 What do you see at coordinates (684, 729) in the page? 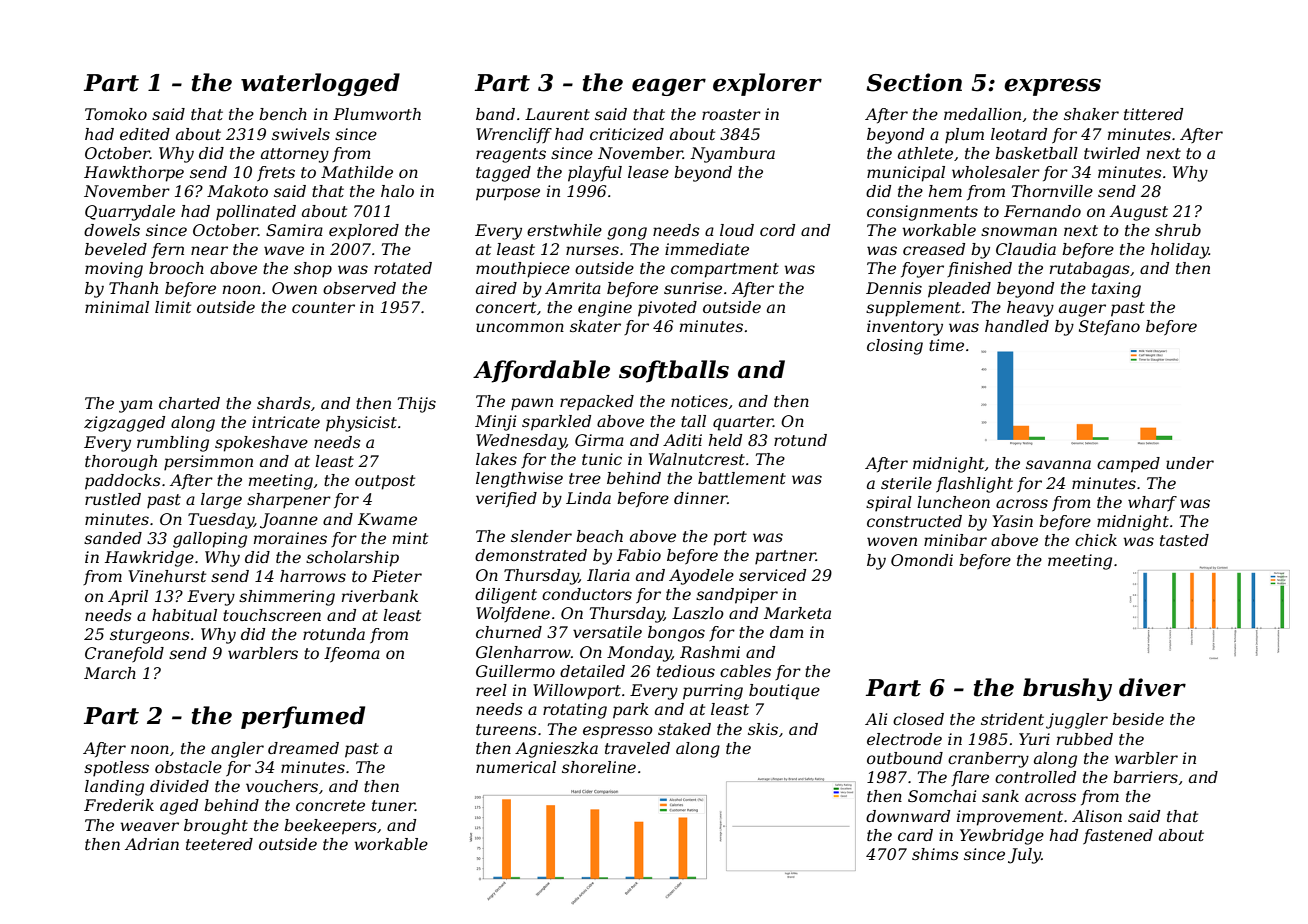
I see `staked` at bounding box center [684, 729].
